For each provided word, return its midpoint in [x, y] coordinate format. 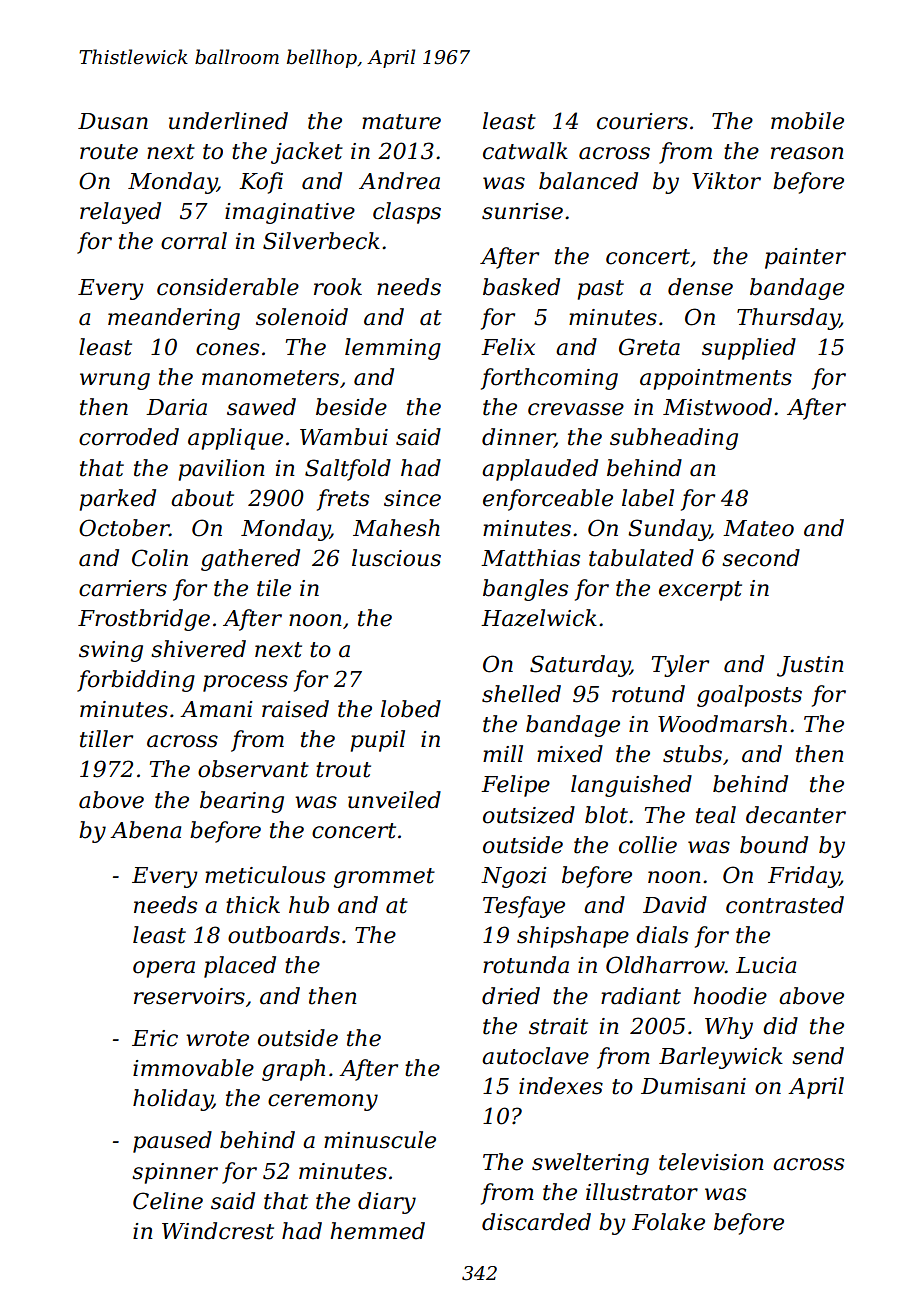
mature [401, 122]
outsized [529, 815]
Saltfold [348, 470]
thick [253, 905]
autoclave [535, 1056]
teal [716, 815]
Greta [649, 347]
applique [235, 439]
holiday [173, 1100]
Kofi [261, 183]
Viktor [726, 181]
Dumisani [693, 1086]
